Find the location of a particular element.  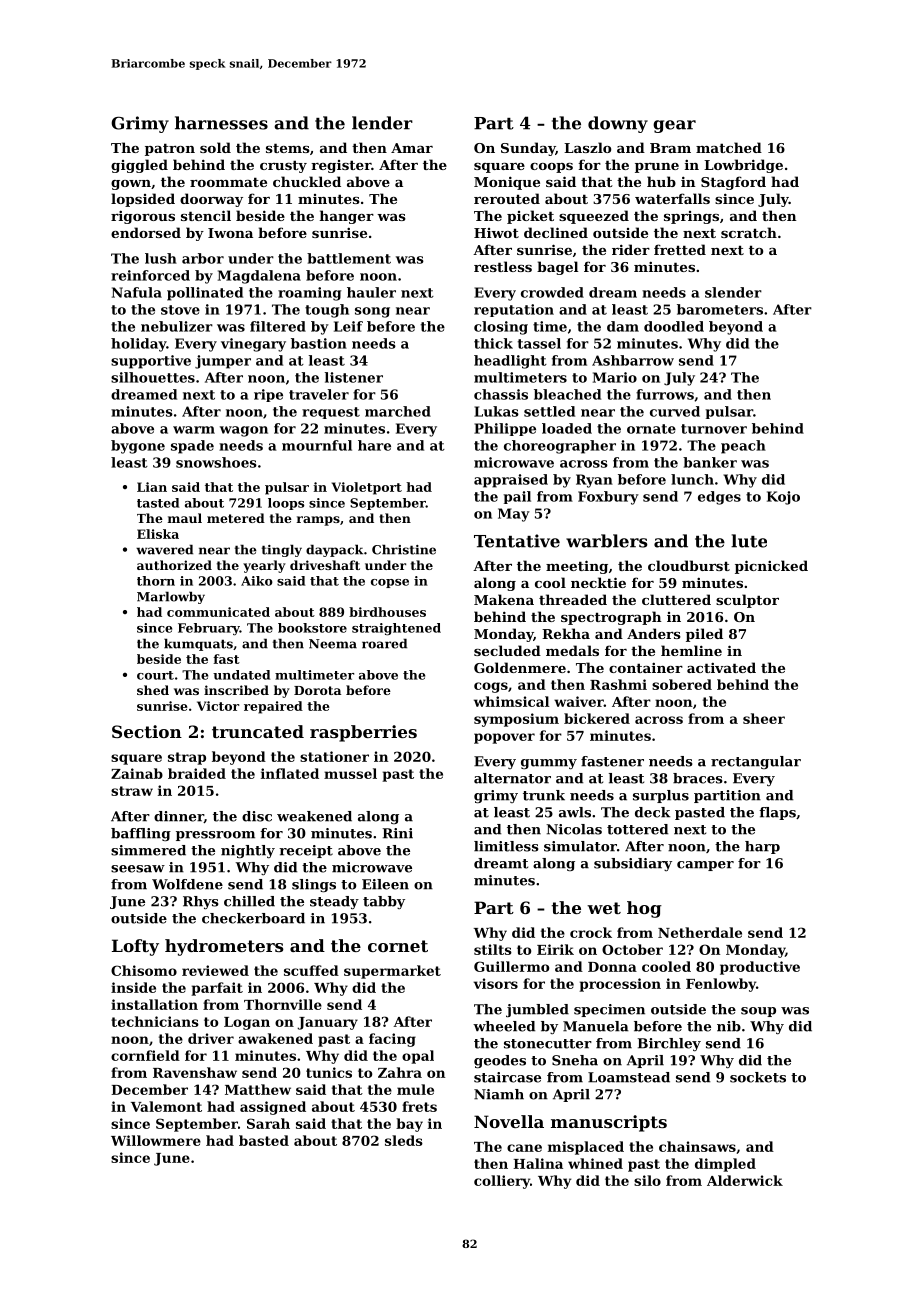

harp is located at coordinates (762, 847).
